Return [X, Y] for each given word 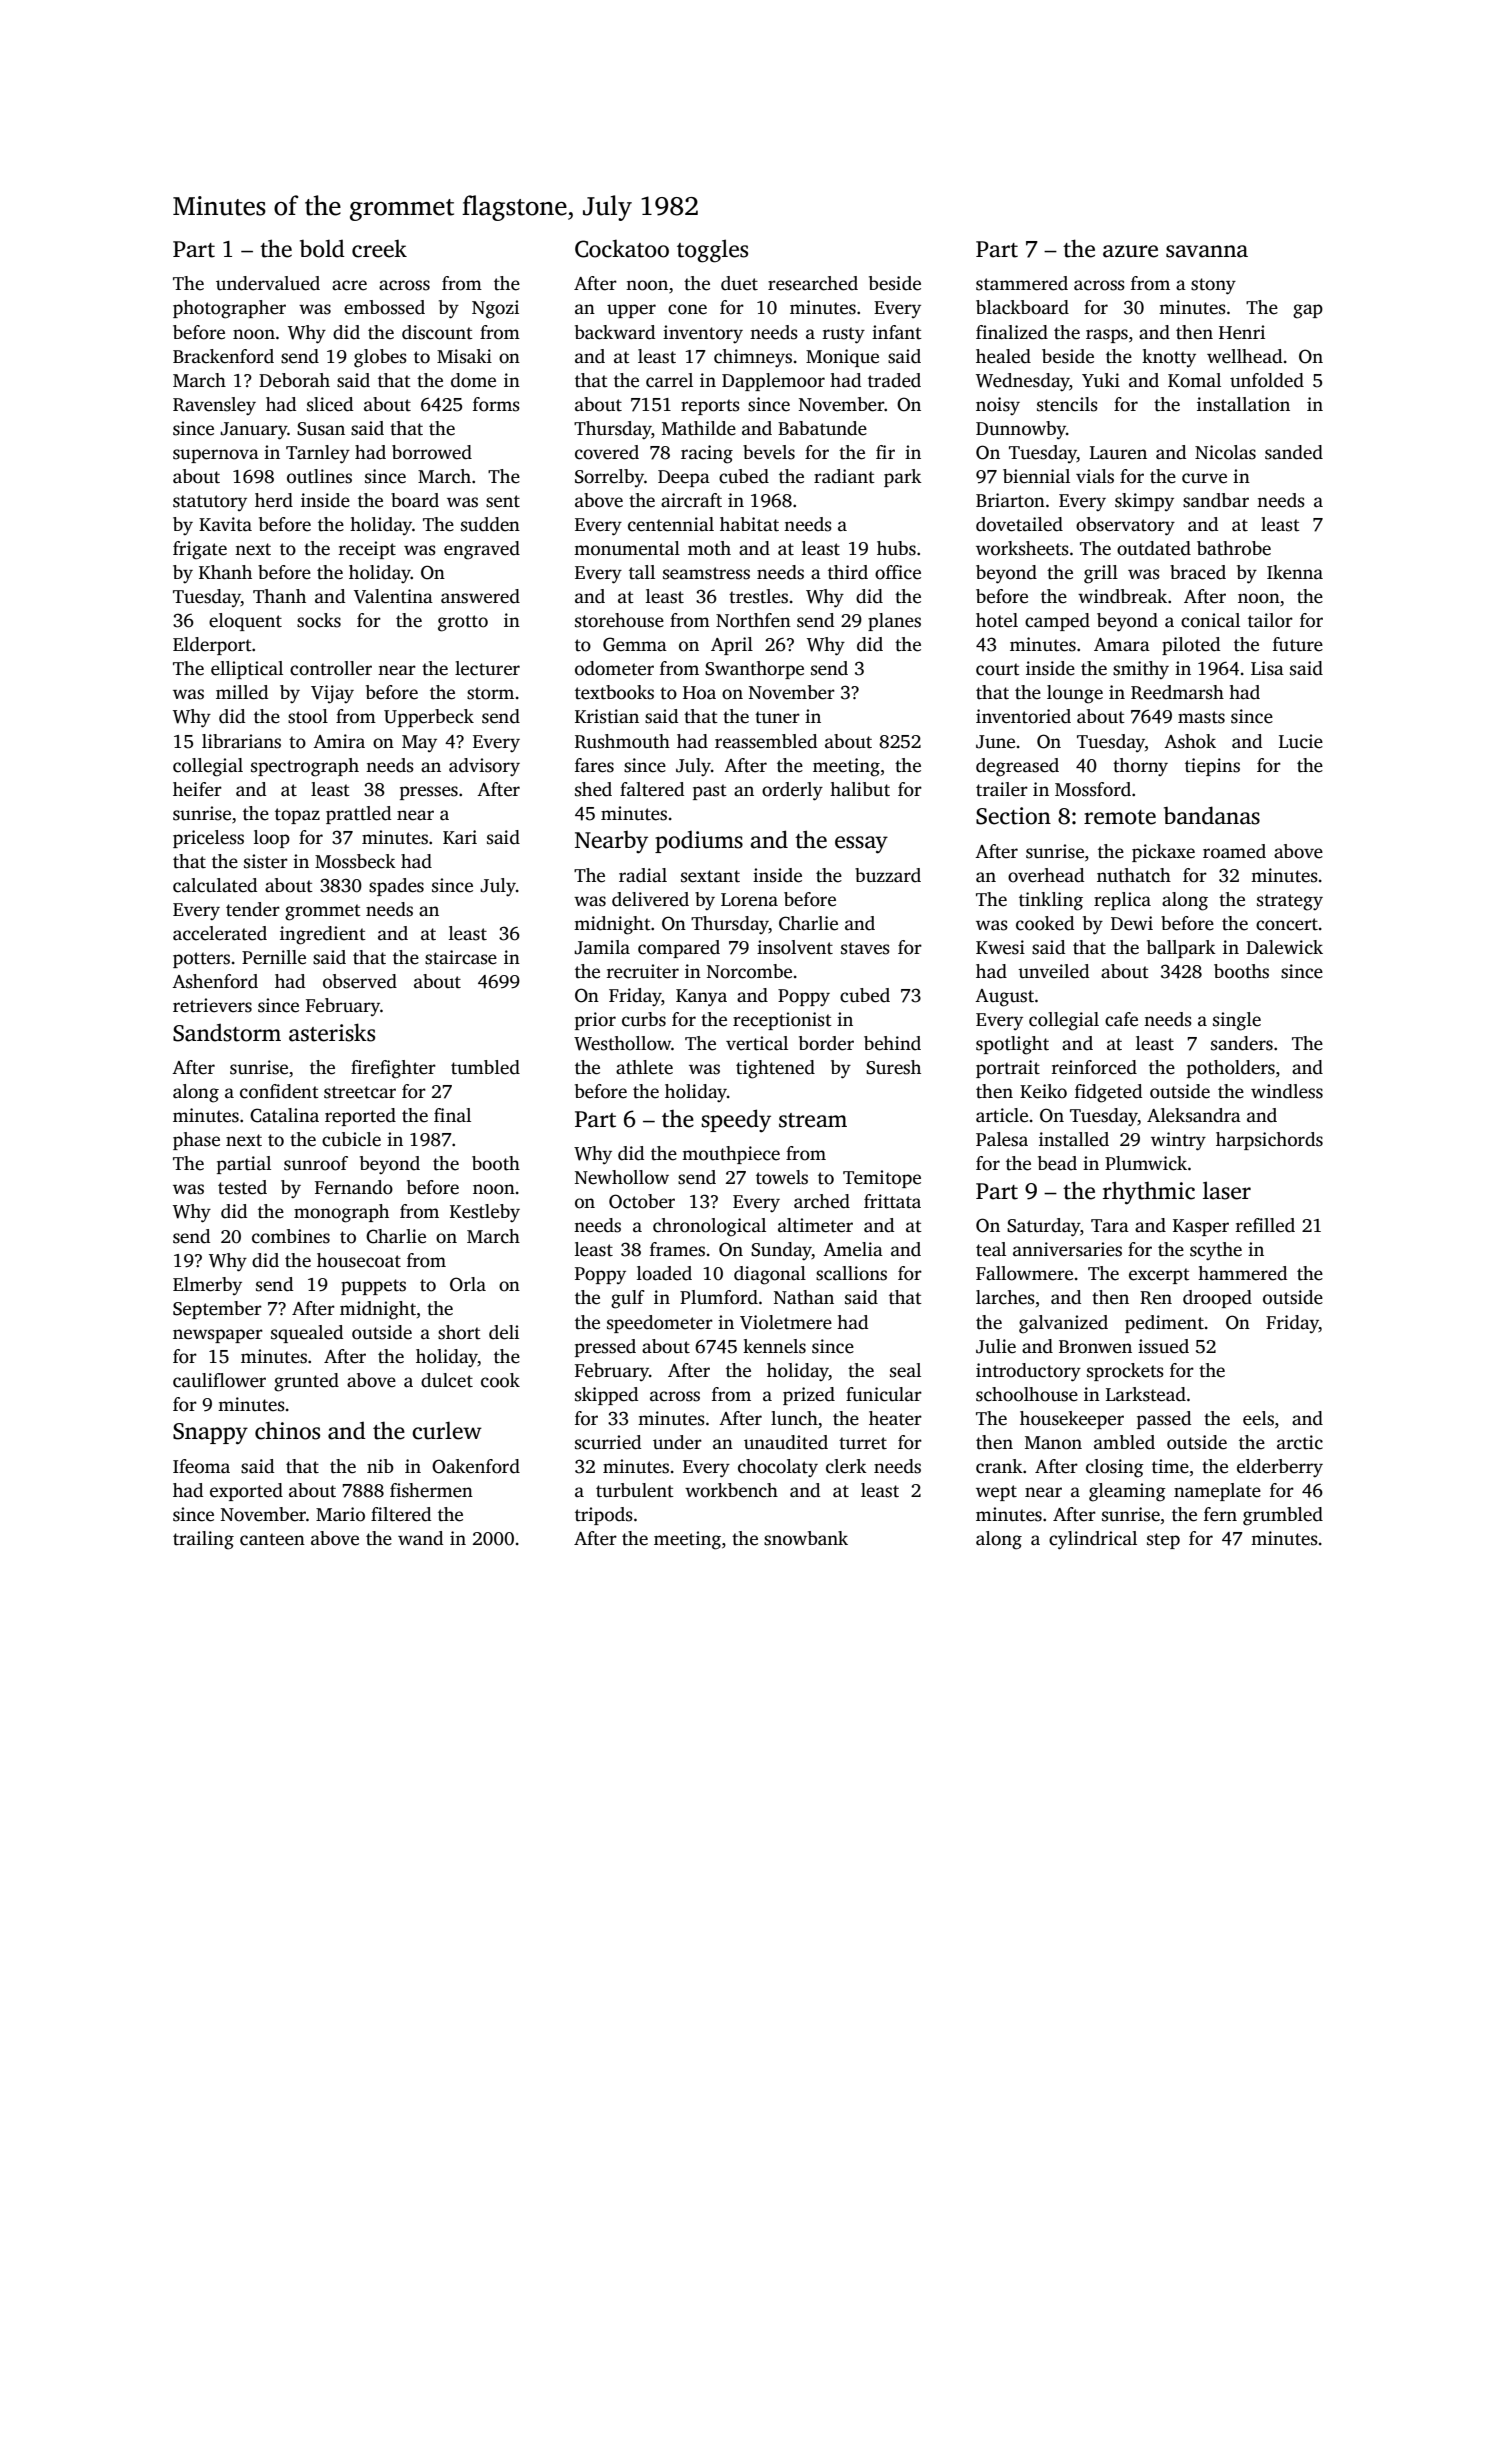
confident [279, 1091]
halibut [860, 789]
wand [420, 1538]
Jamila [602, 947]
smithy [1141, 670]
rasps [1107, 336]
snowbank [806, 1538]
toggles [712, 251]
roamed [1234, 851]
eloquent [245, 622]
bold [322, 248]
